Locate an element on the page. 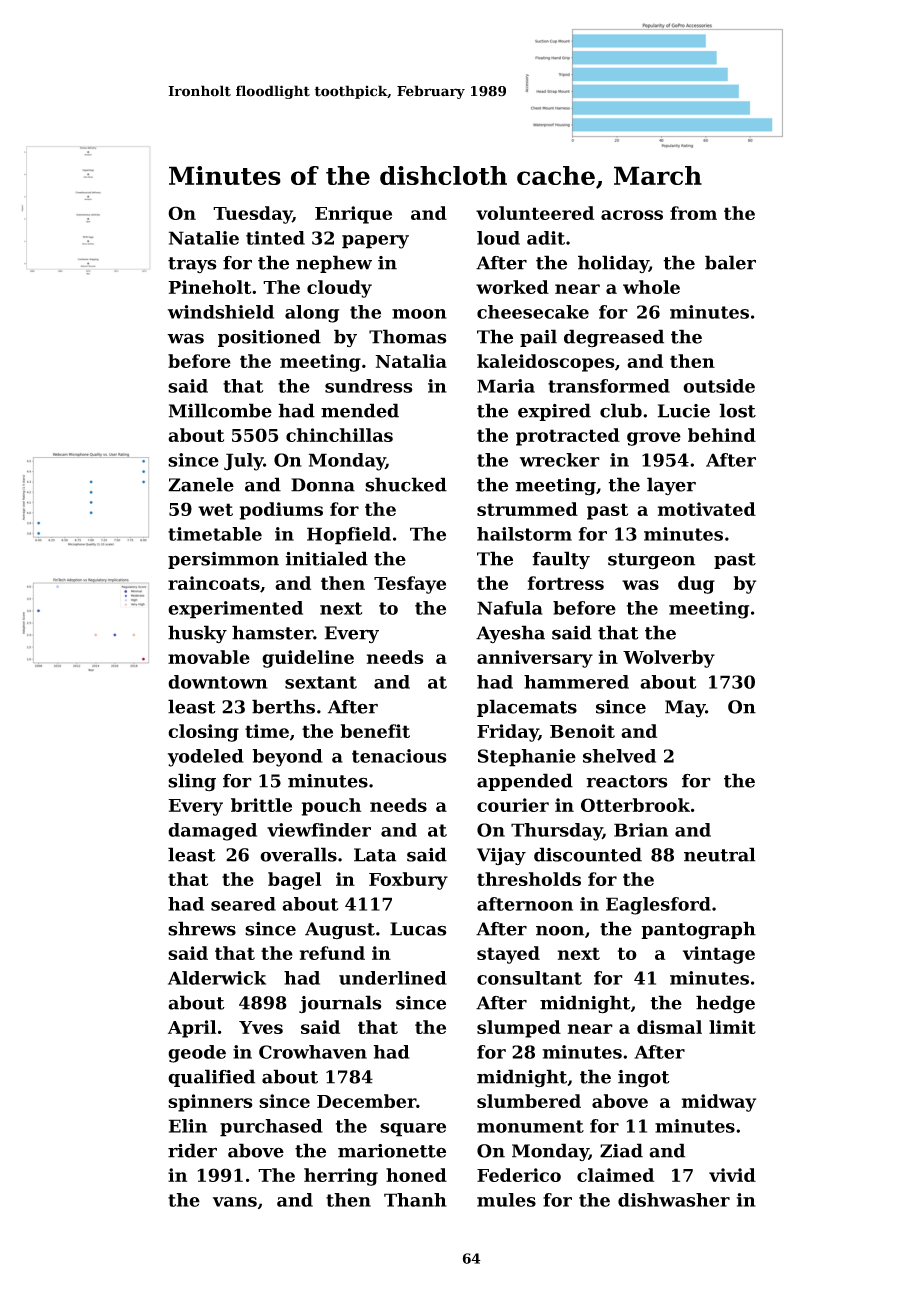 The width and height of the page is (924, 1311). Maria is located at coordinates (506, 386).
